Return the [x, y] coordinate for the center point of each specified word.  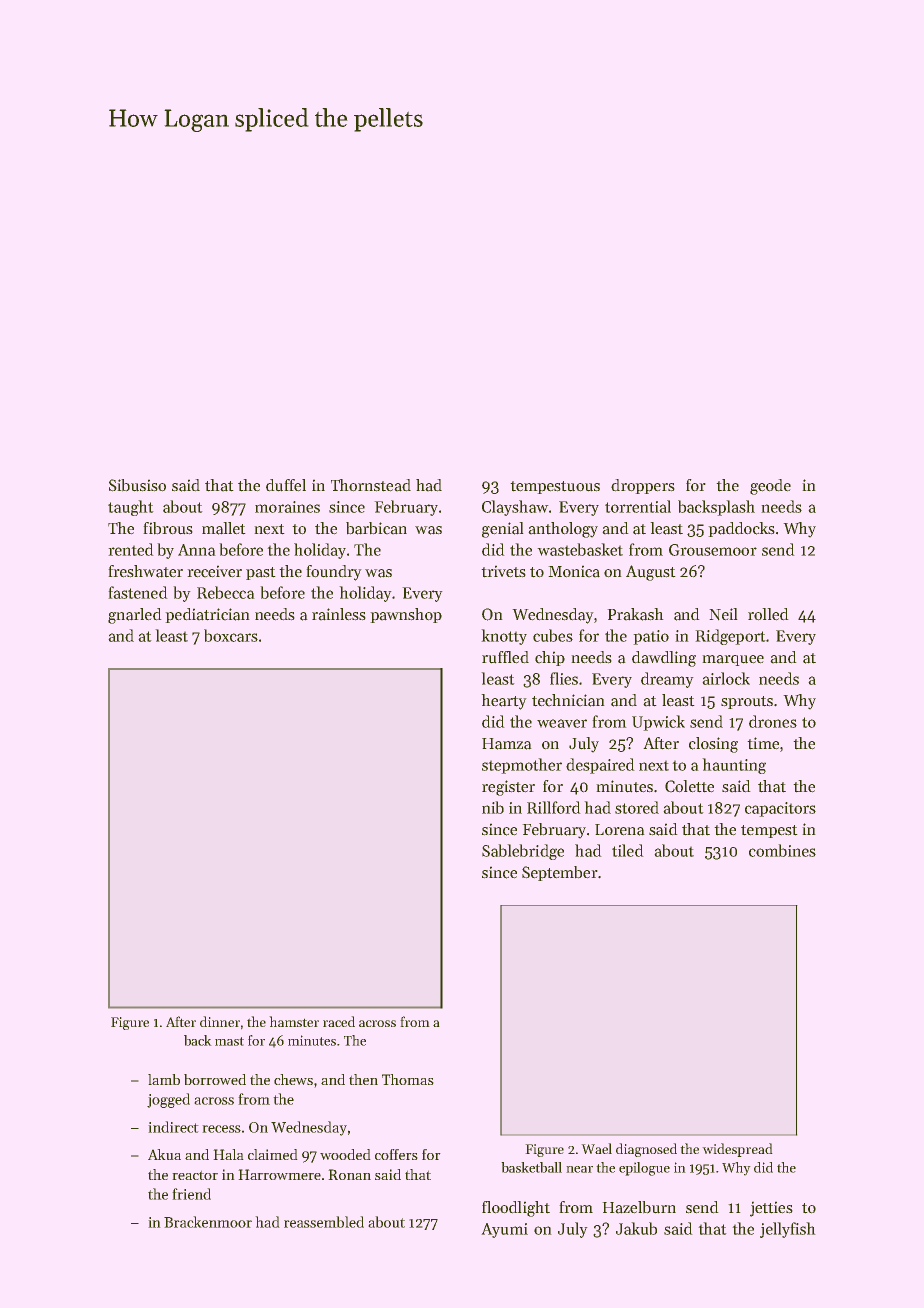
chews [293, 1079]
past [260, 573]
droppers [642, 486]
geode [770, 487]
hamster [294, 1021]
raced [339, 1021]
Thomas [407, 1079]
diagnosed [646, 1150]
